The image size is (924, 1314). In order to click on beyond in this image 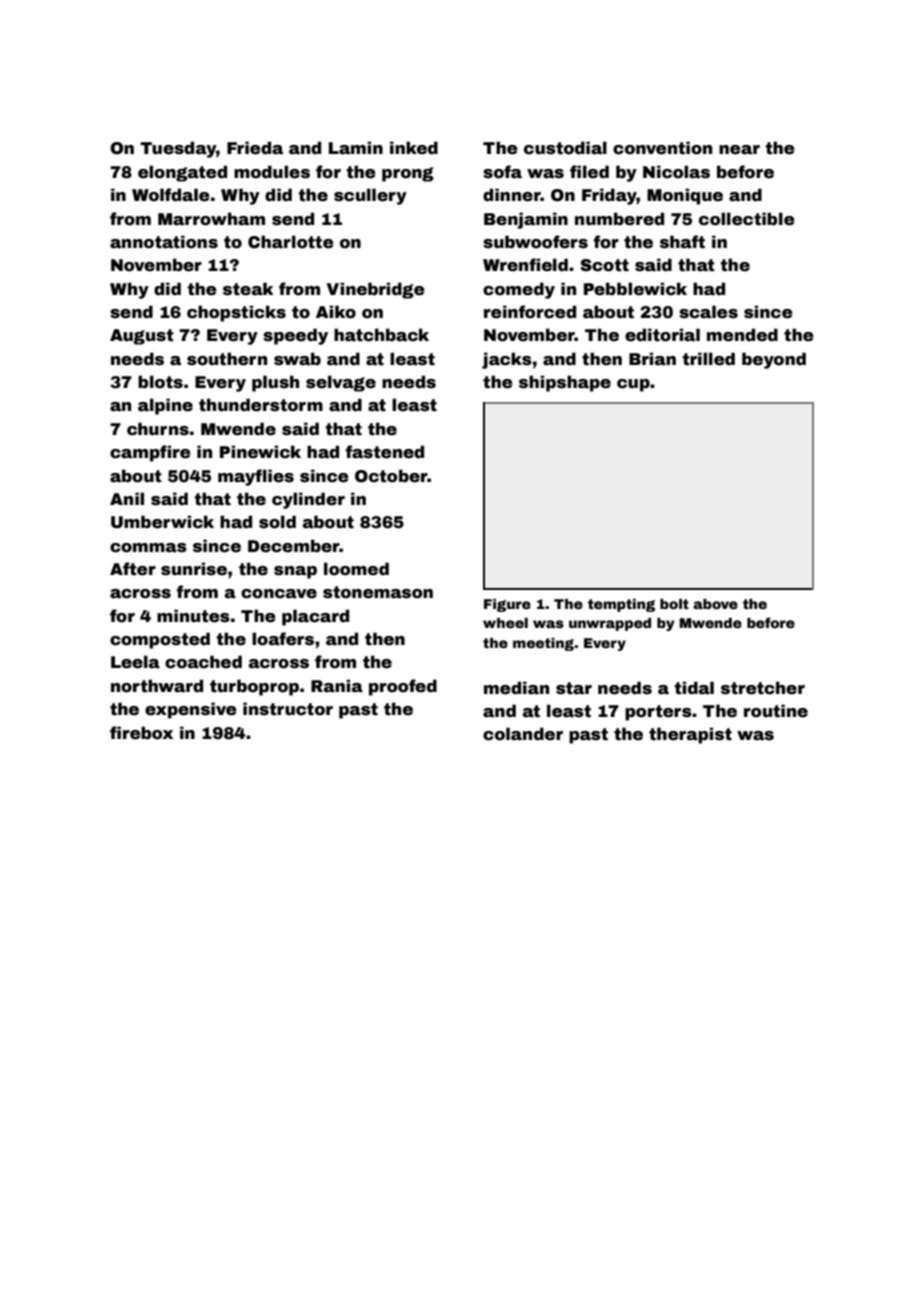, I will do `click(774, 360)`.
